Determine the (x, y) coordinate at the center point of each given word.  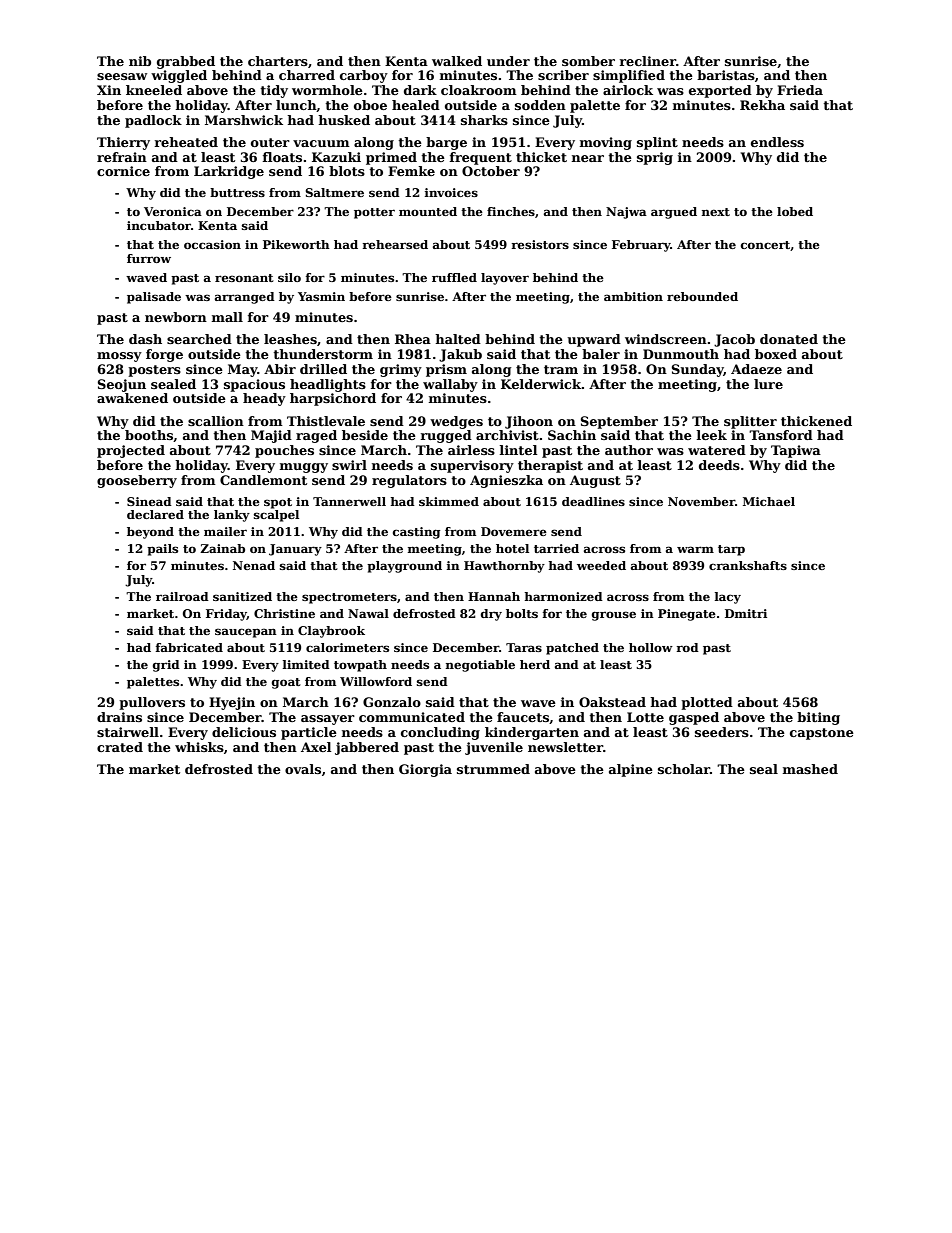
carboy (364, 76)
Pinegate (687, 615)
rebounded (702, 296)
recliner (648, 61)
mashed (810, 769)
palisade (154, 298)
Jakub (460, 355)
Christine (284, 613)
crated (120, 747)
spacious (254, 385)
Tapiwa (796, 451)
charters (278, 61)
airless (471, 450)
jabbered (367, 748)
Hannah (494, 596)
